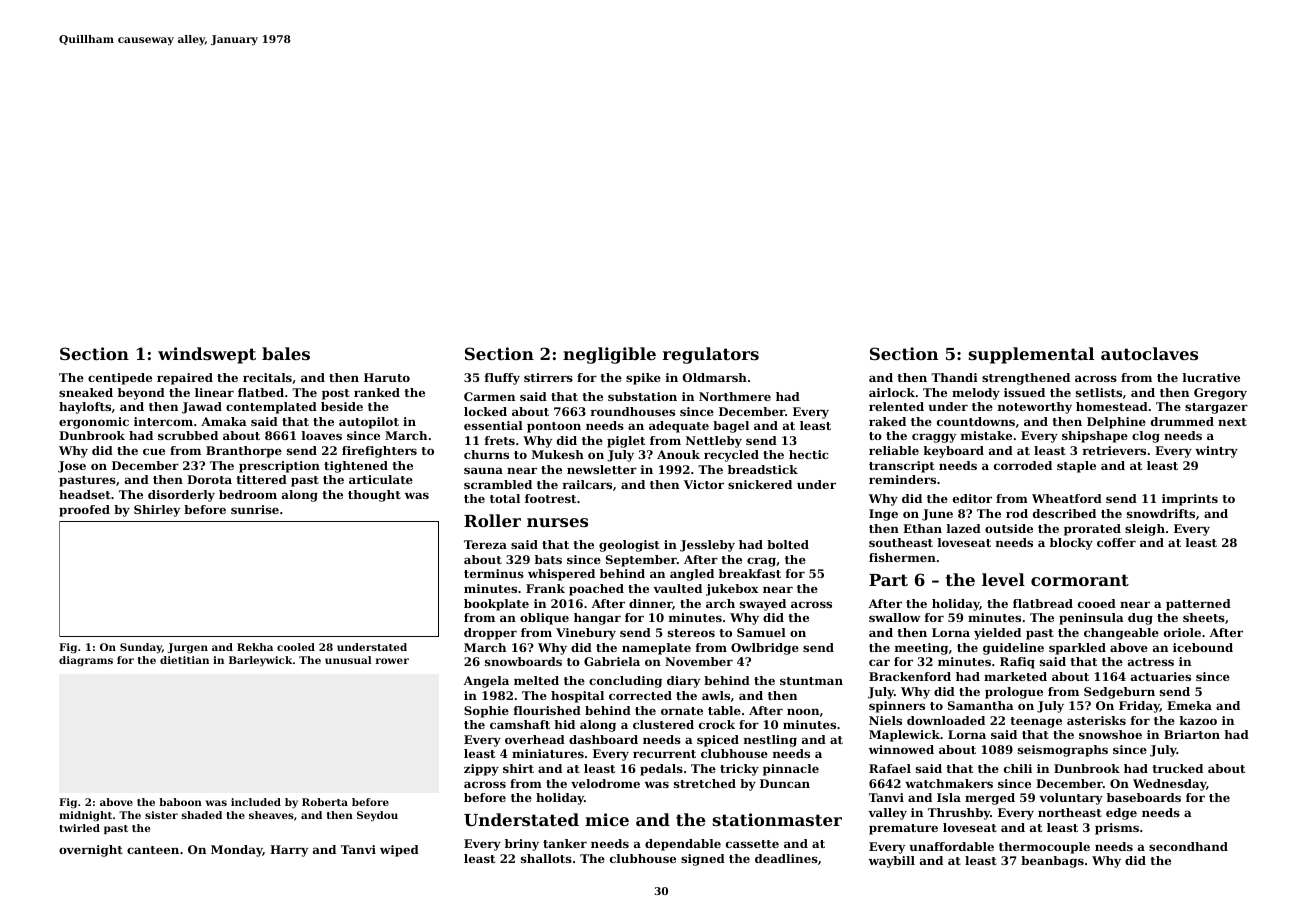  I want to click on centipede, so click(120, 379).
